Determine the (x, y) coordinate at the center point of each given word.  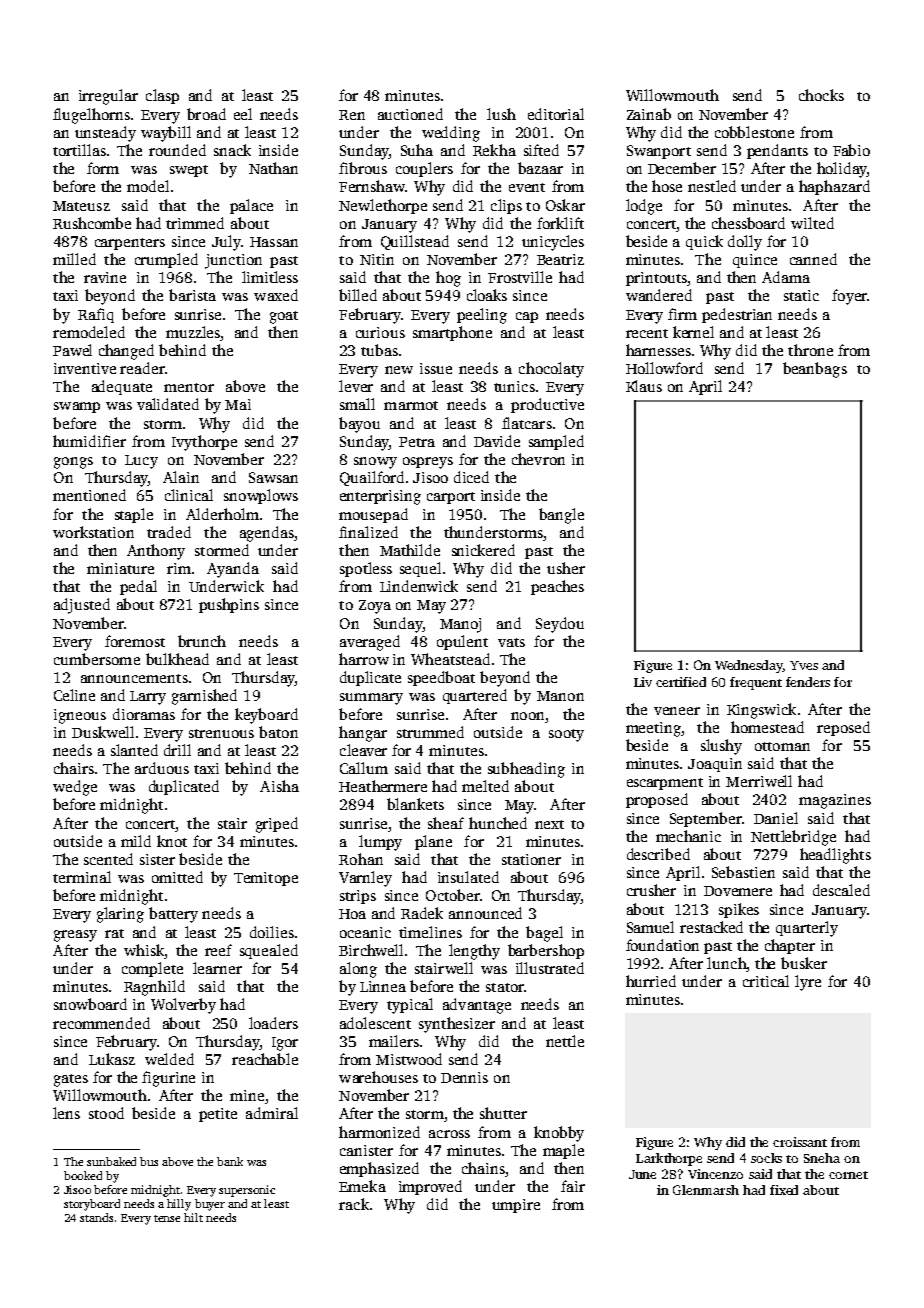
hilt (193, 1217)
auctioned (410, 114)
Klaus (644, 386)
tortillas (79, 150)
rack (354, 1204)
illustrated (550, 968)
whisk (144, 950)
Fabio (851, 150)
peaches (557, 587)
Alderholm (222, 514)
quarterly (807, 929)
